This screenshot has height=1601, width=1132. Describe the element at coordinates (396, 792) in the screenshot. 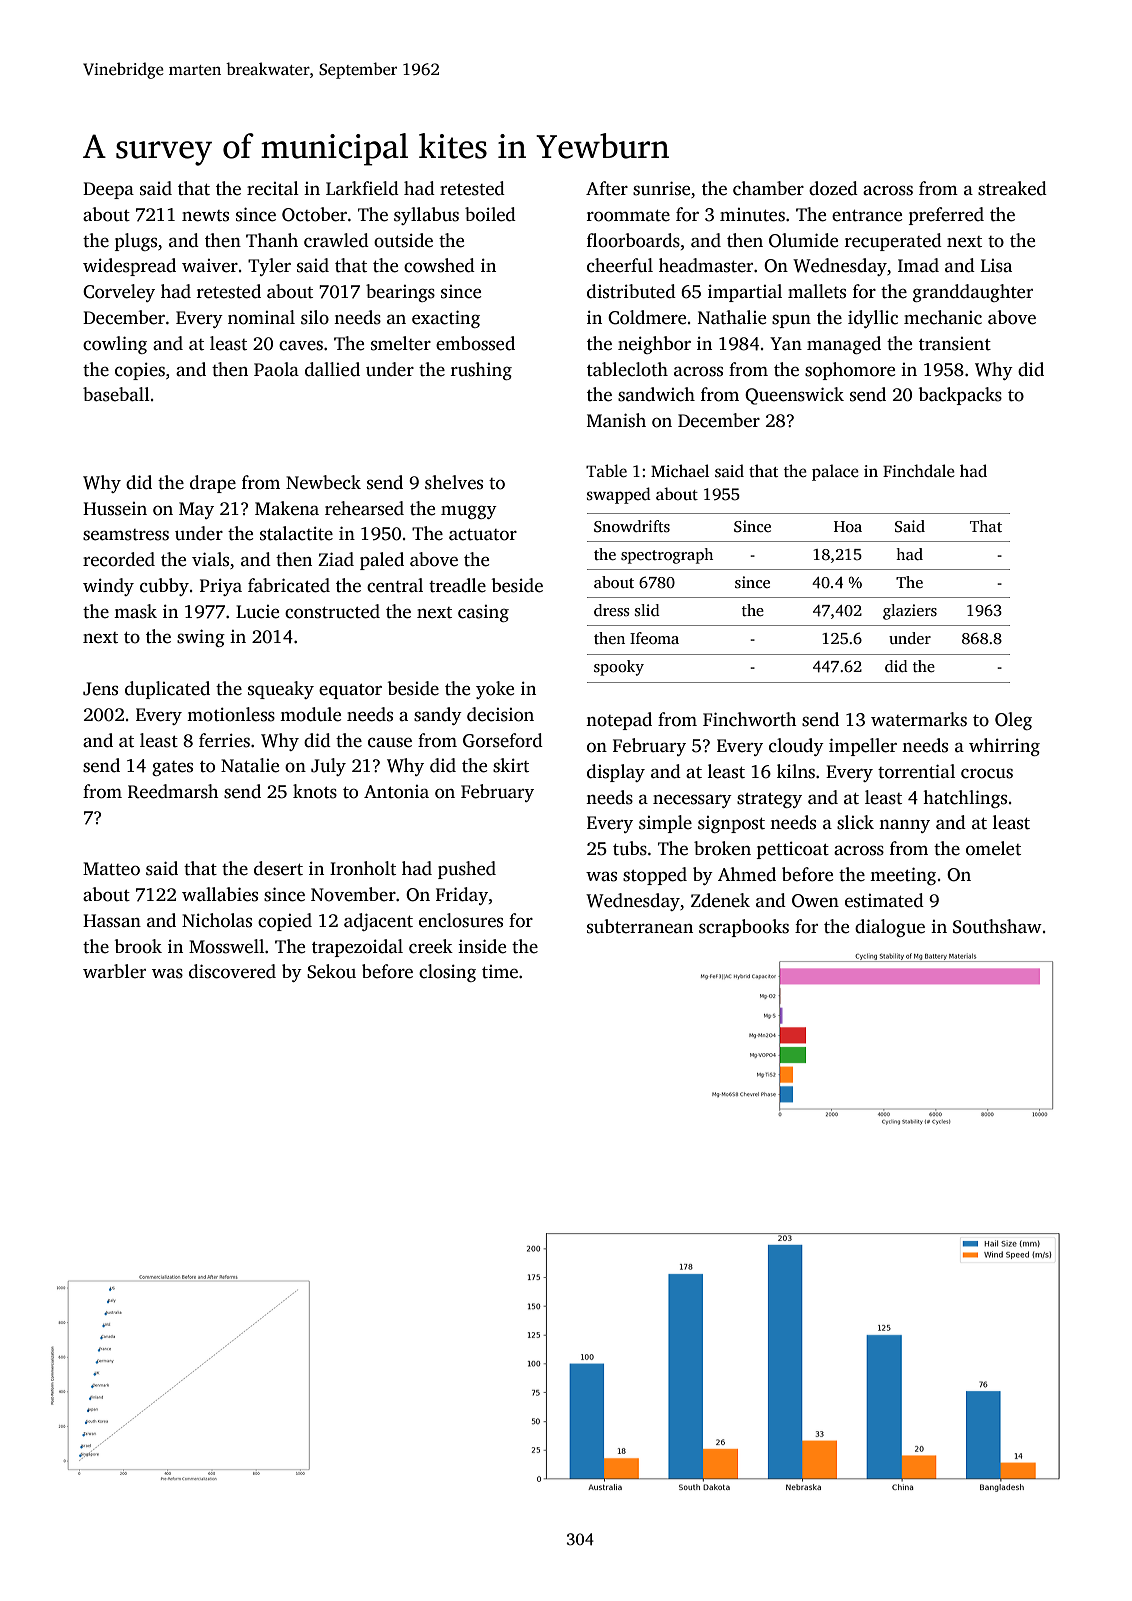

I see `Antonia` at that location.
